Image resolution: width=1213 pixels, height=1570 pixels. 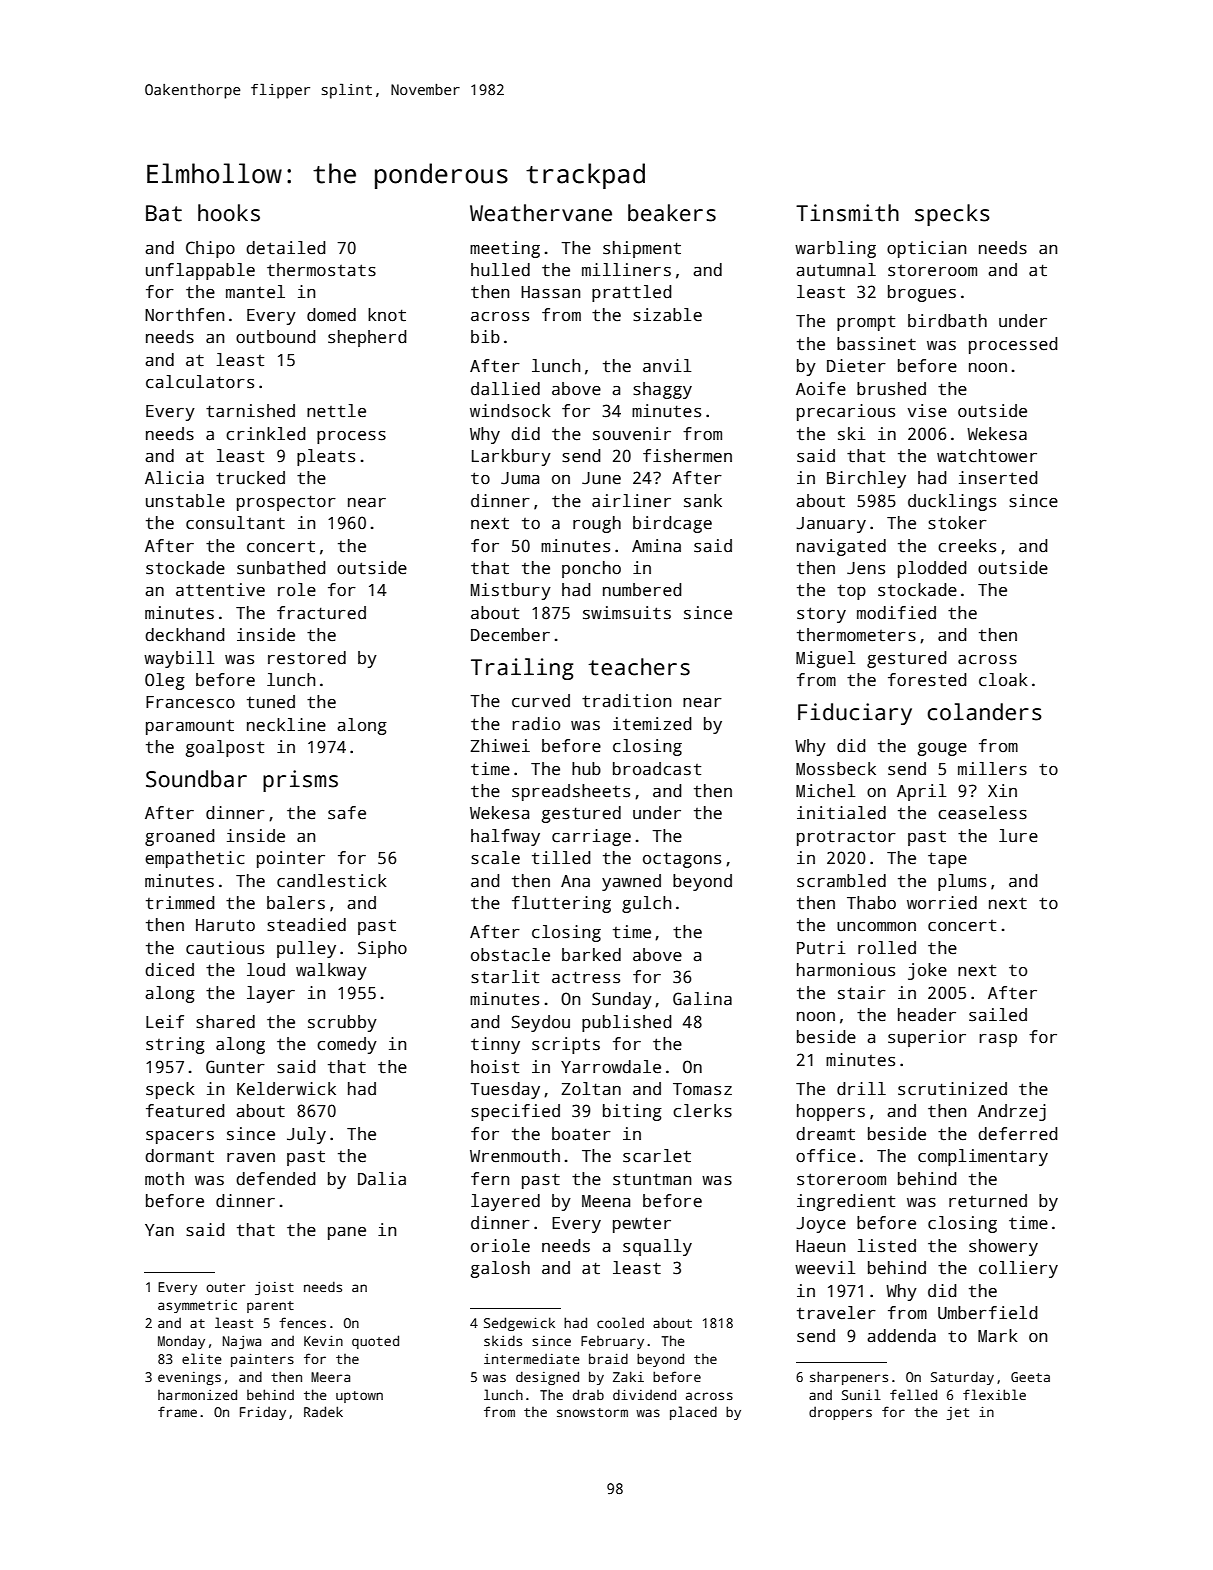 What do you see at coordinates (522, 669) in the screenshot?
I see `Trailing` at bounding box center [522, 669].
